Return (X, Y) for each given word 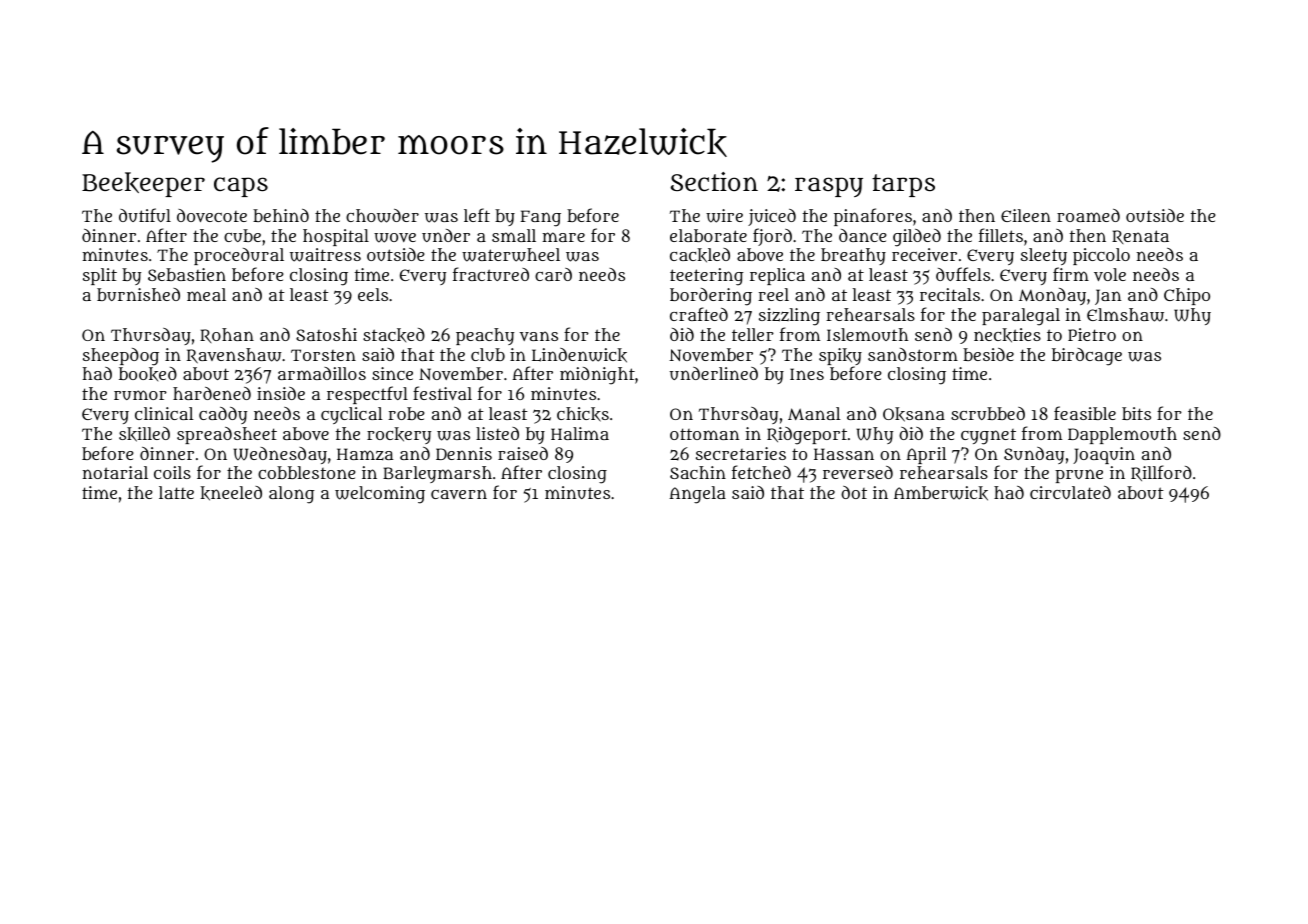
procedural (239, 256)
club (488, 354)
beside (988, 354)
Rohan (227, 335)
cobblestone (307, 472)
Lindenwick (579, 355)
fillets (1001, 235)
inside (281, 393)
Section (714, 181)
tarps (903, 185)
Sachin (698, 472)
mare (563, 237)
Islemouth (868, 334)
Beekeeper (143, 184)
